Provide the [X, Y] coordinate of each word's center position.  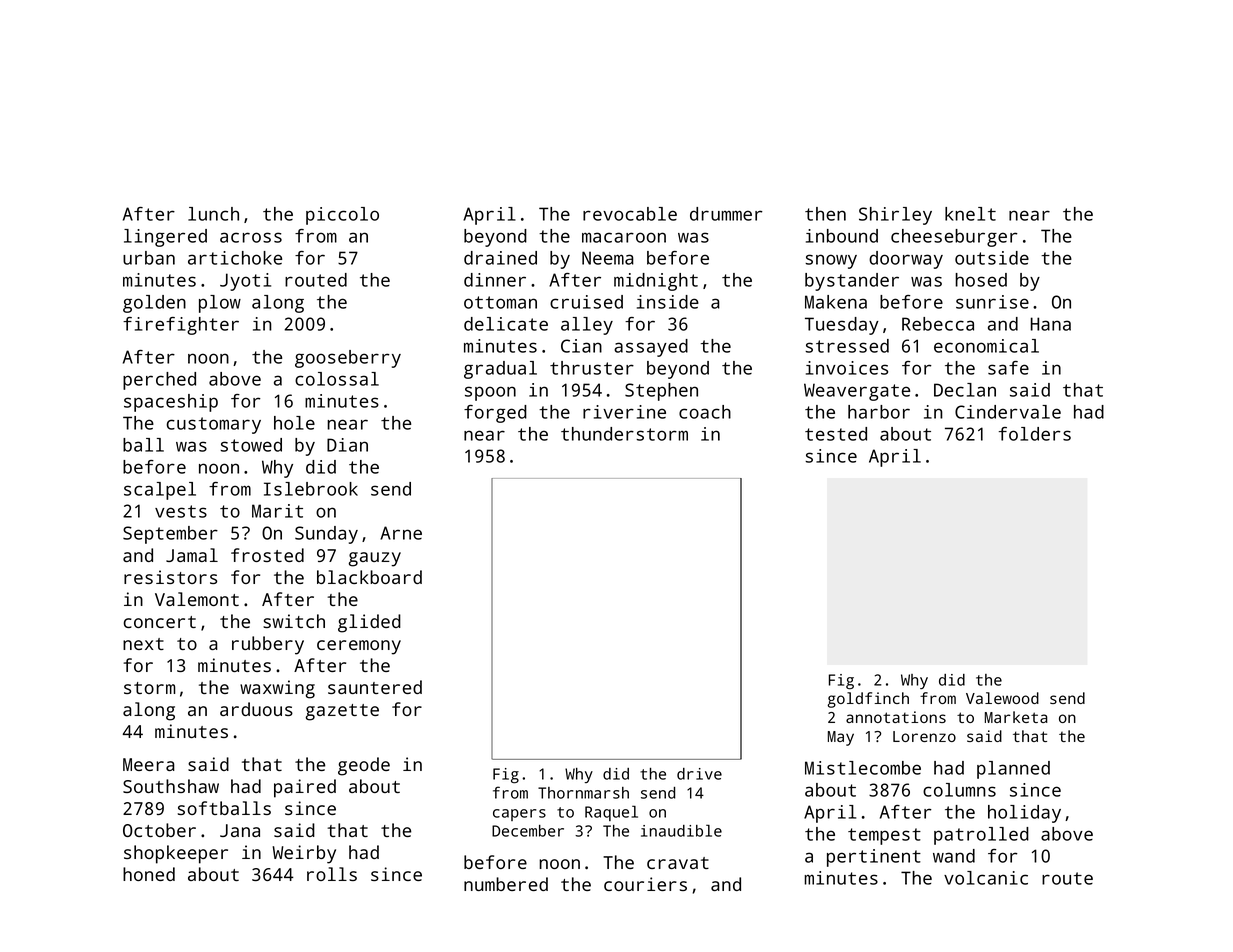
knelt [970, 214]
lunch [213, 214]
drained [500, 258]
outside [992, 258]
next [143, 644]
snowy [831, 261]
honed [149, 874]
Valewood [1002, 698]
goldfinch [868, 700]
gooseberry [348, 359]
